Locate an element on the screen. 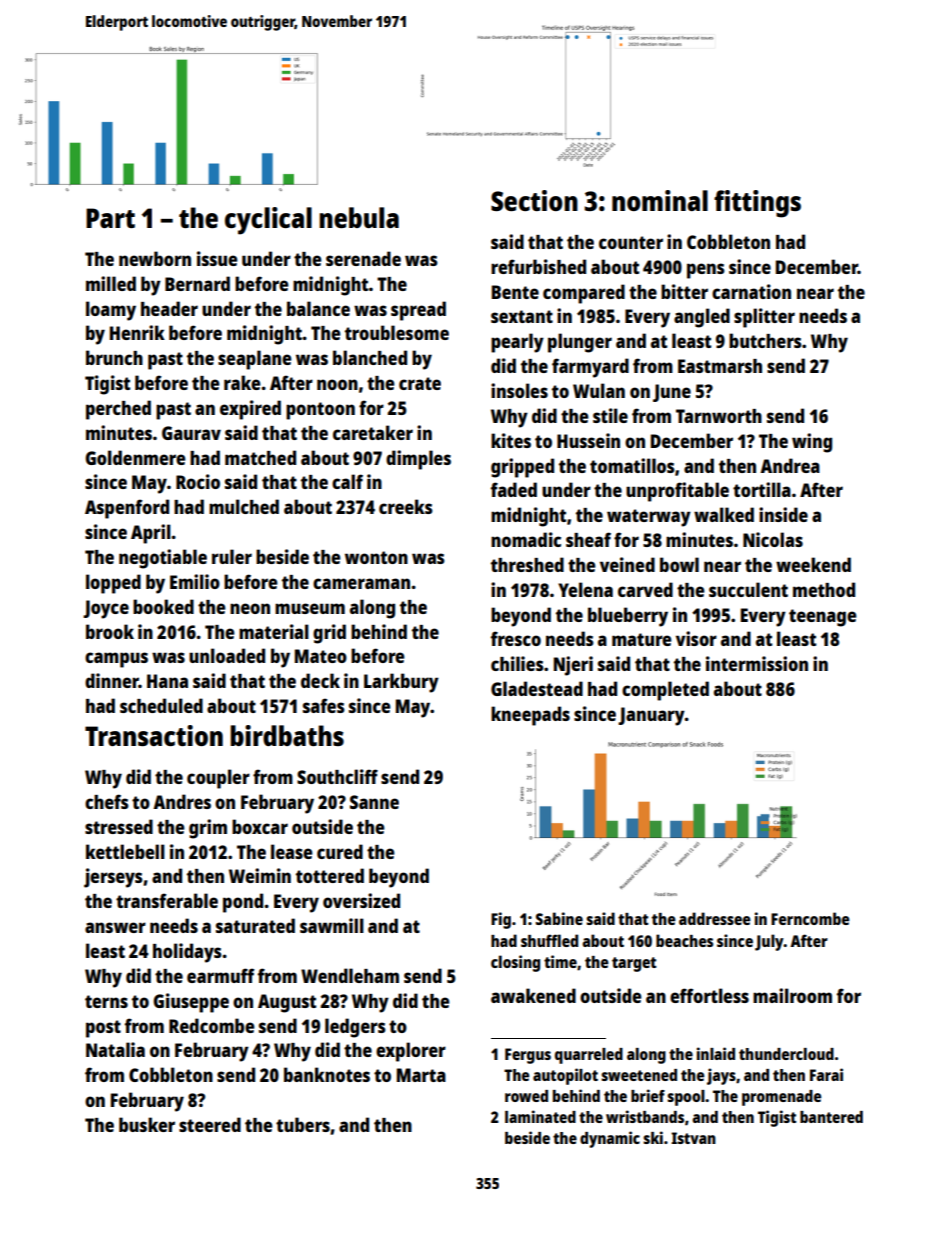  Tarnworth is located at coordinates (719, 416).
